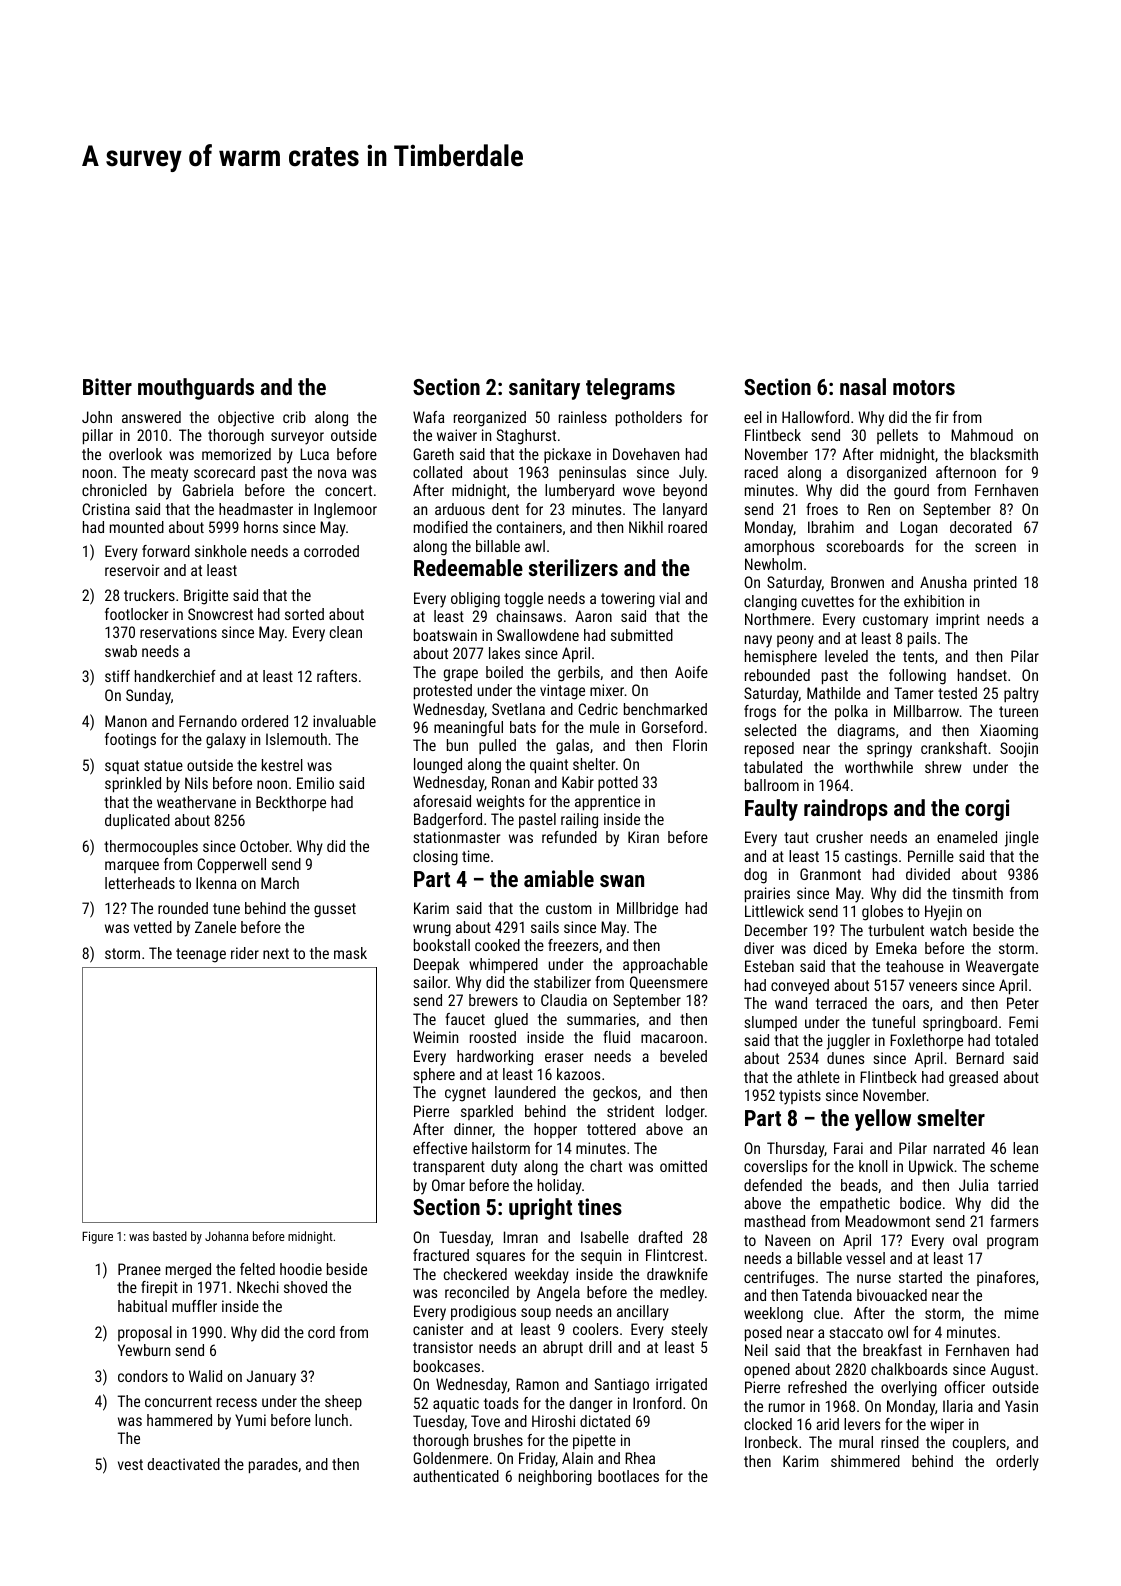  What do you see at coordinates (276, 953) in the screenshot?
I see `next` at bounding box center [276, 953].
